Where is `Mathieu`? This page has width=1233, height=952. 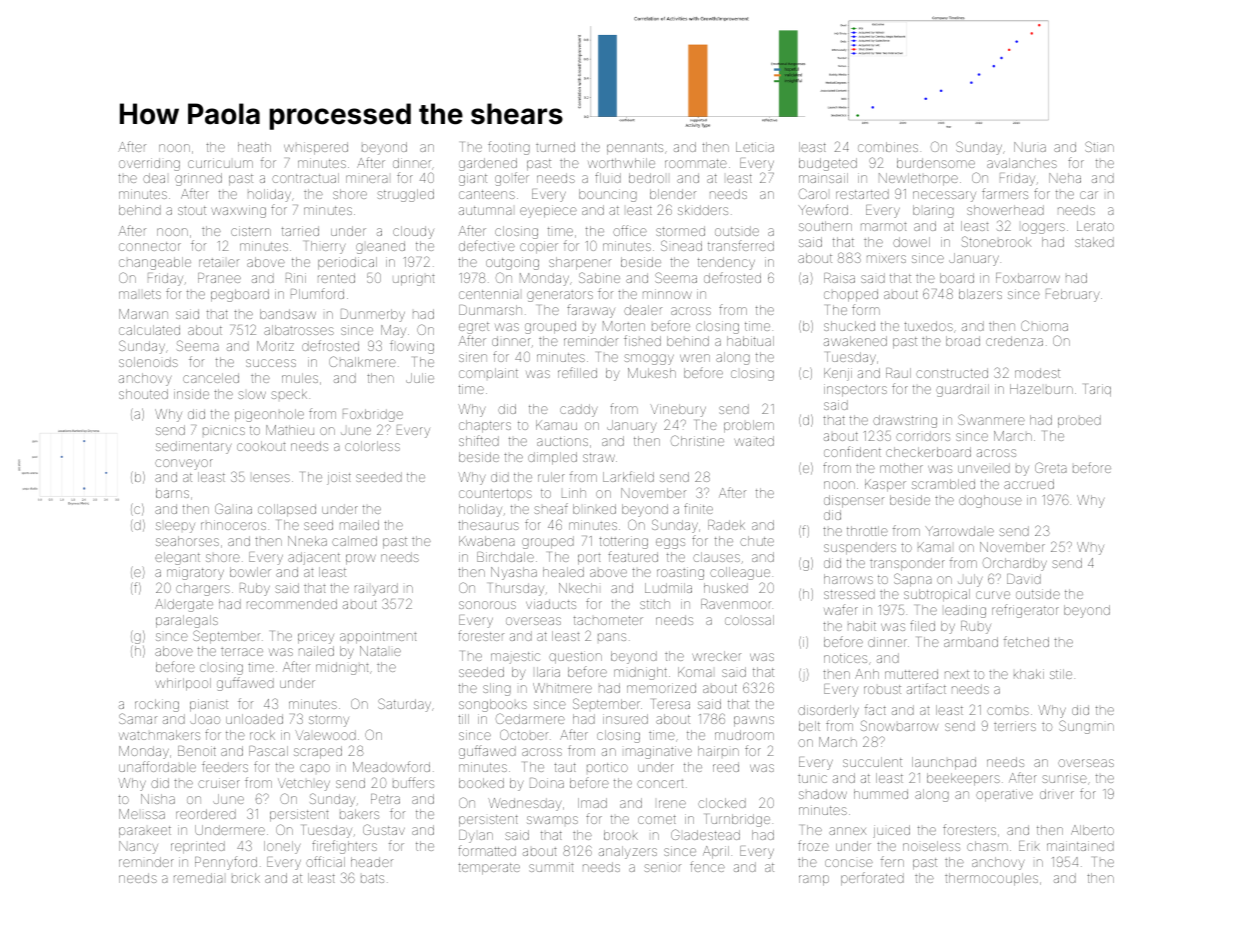 Mathieu is located at coordinates (290, 430).
